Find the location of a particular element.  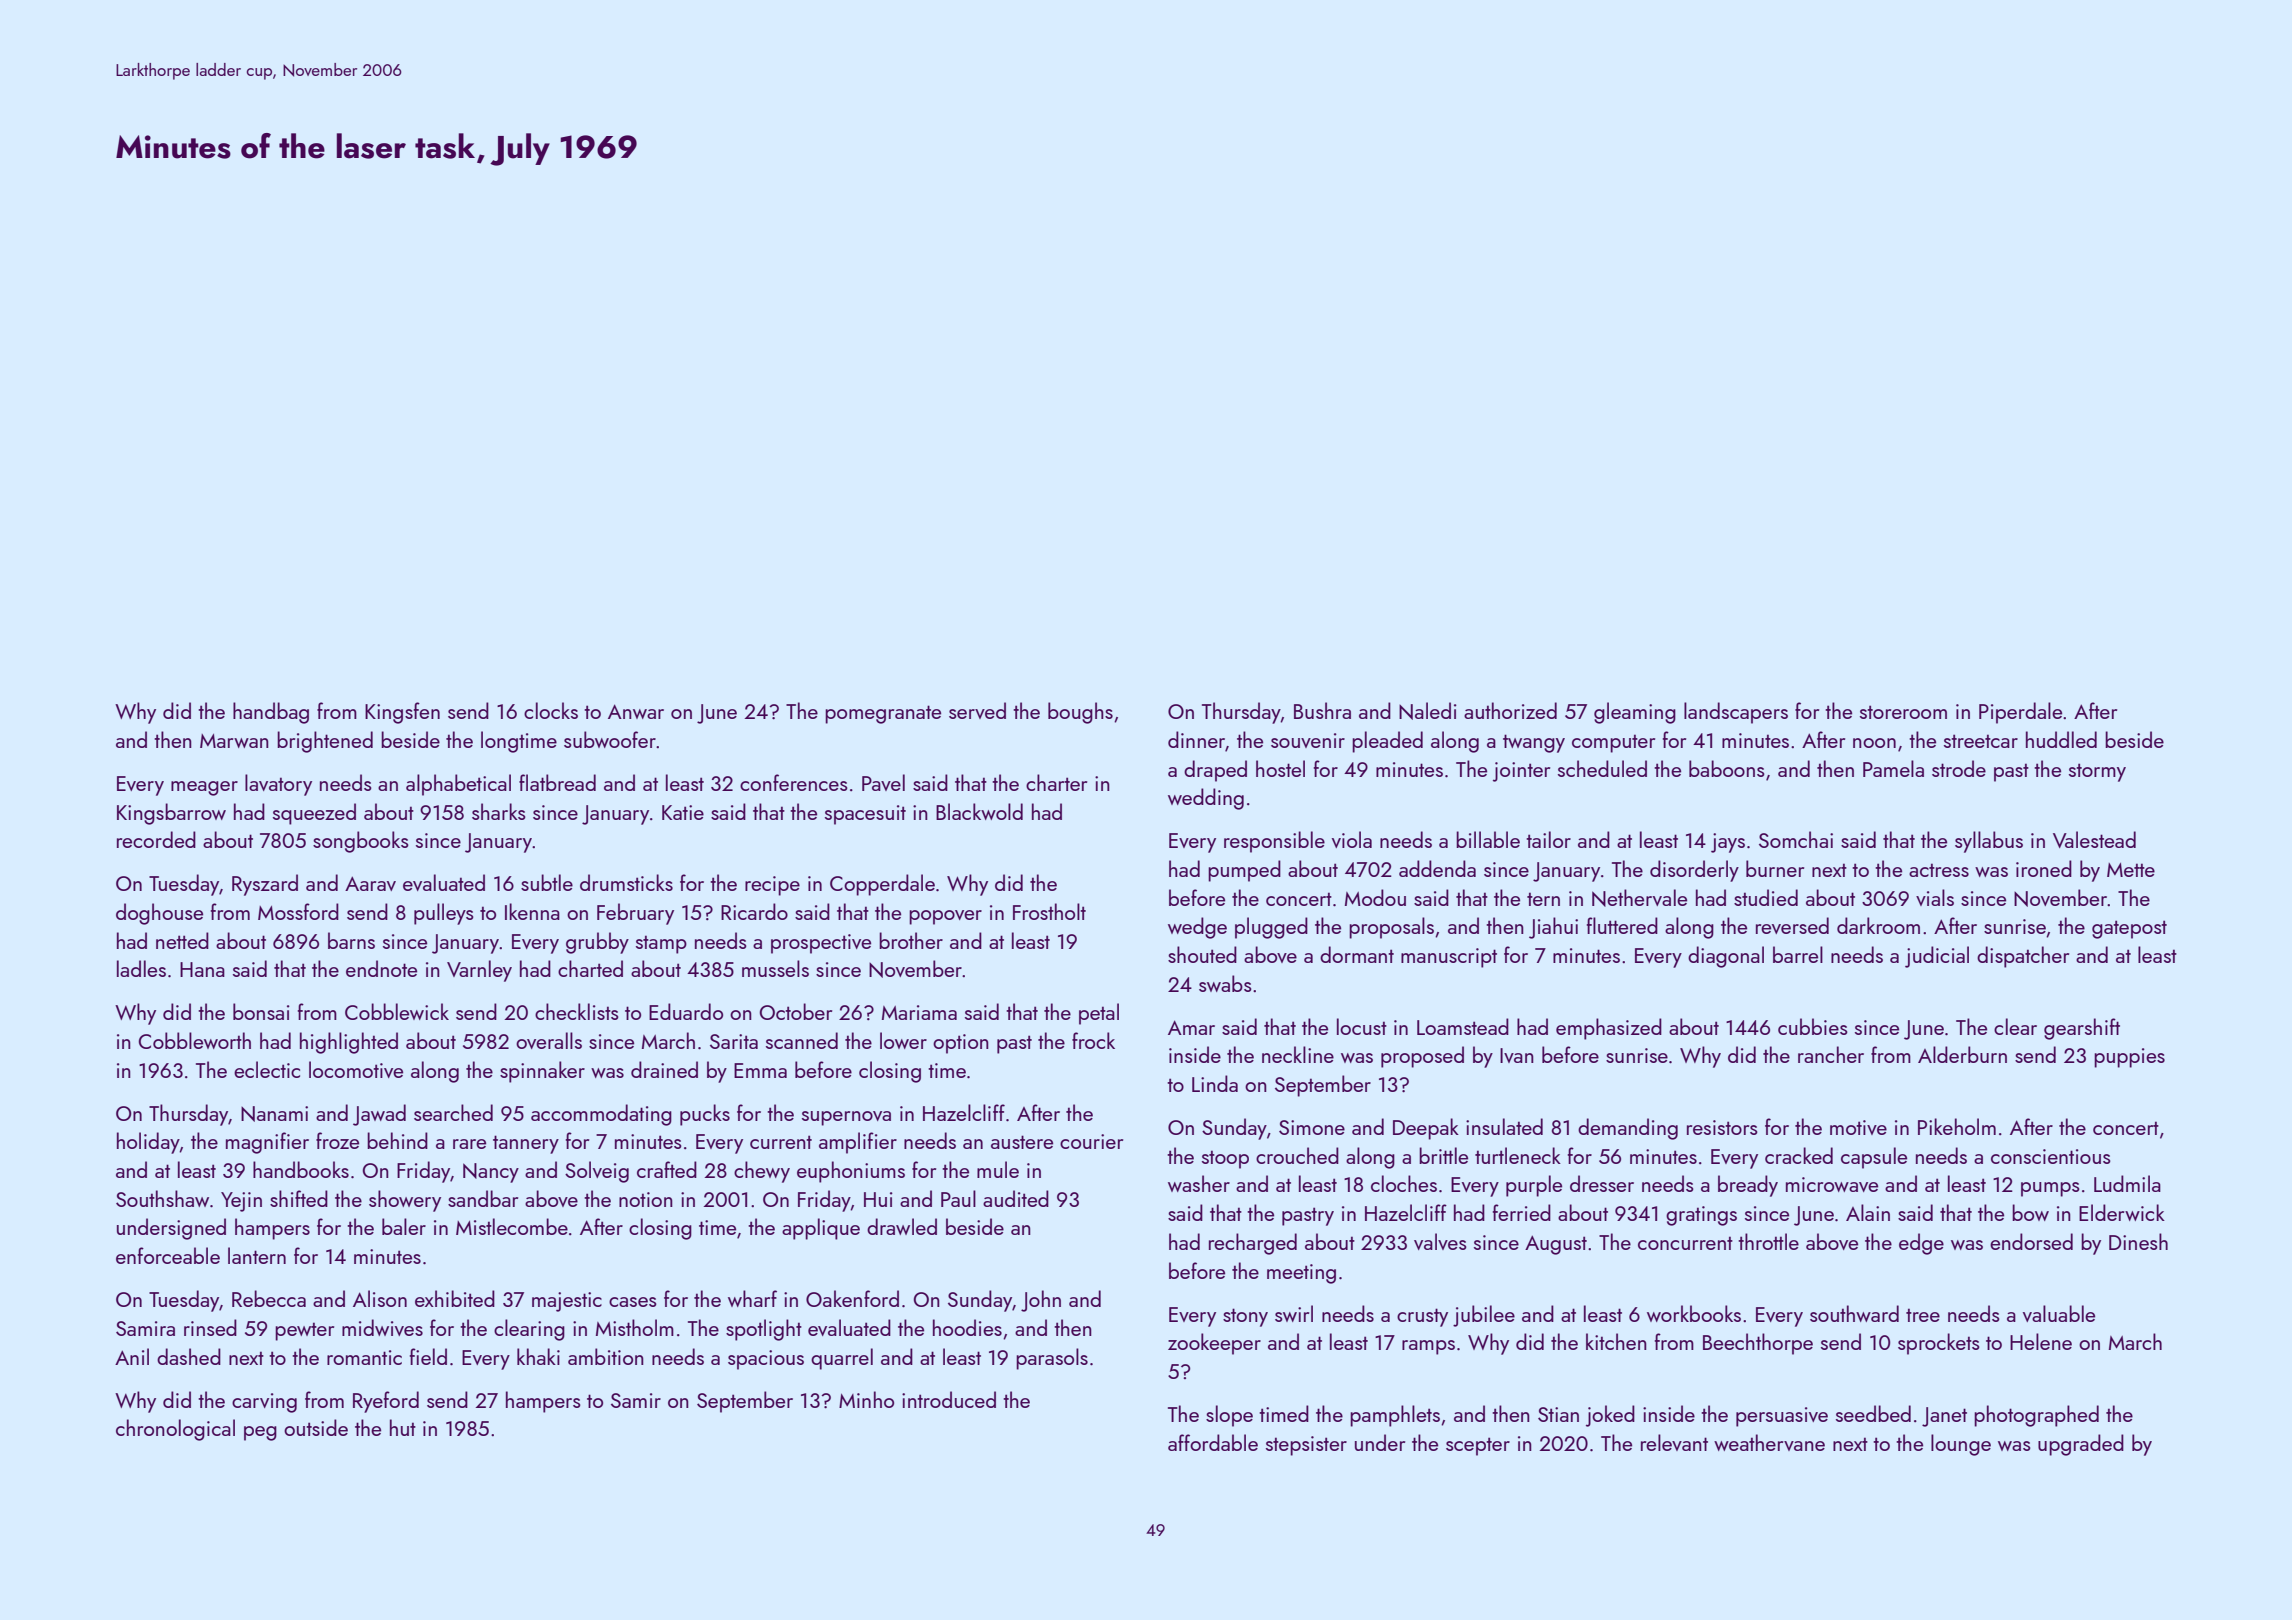

served is located at coordinates (977, 710).
